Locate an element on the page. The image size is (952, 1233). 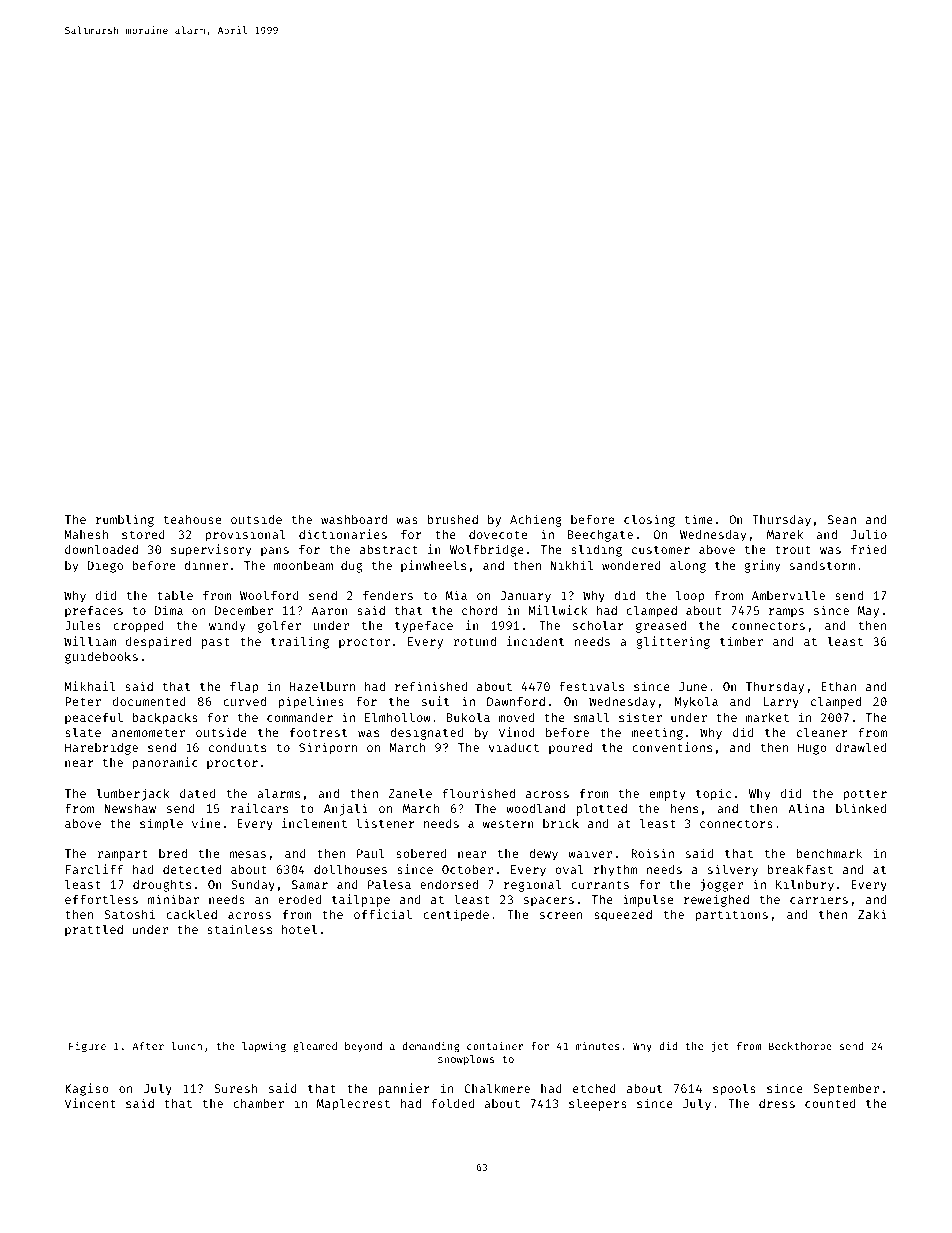
Achieng is located at coordinates (536, 520).
